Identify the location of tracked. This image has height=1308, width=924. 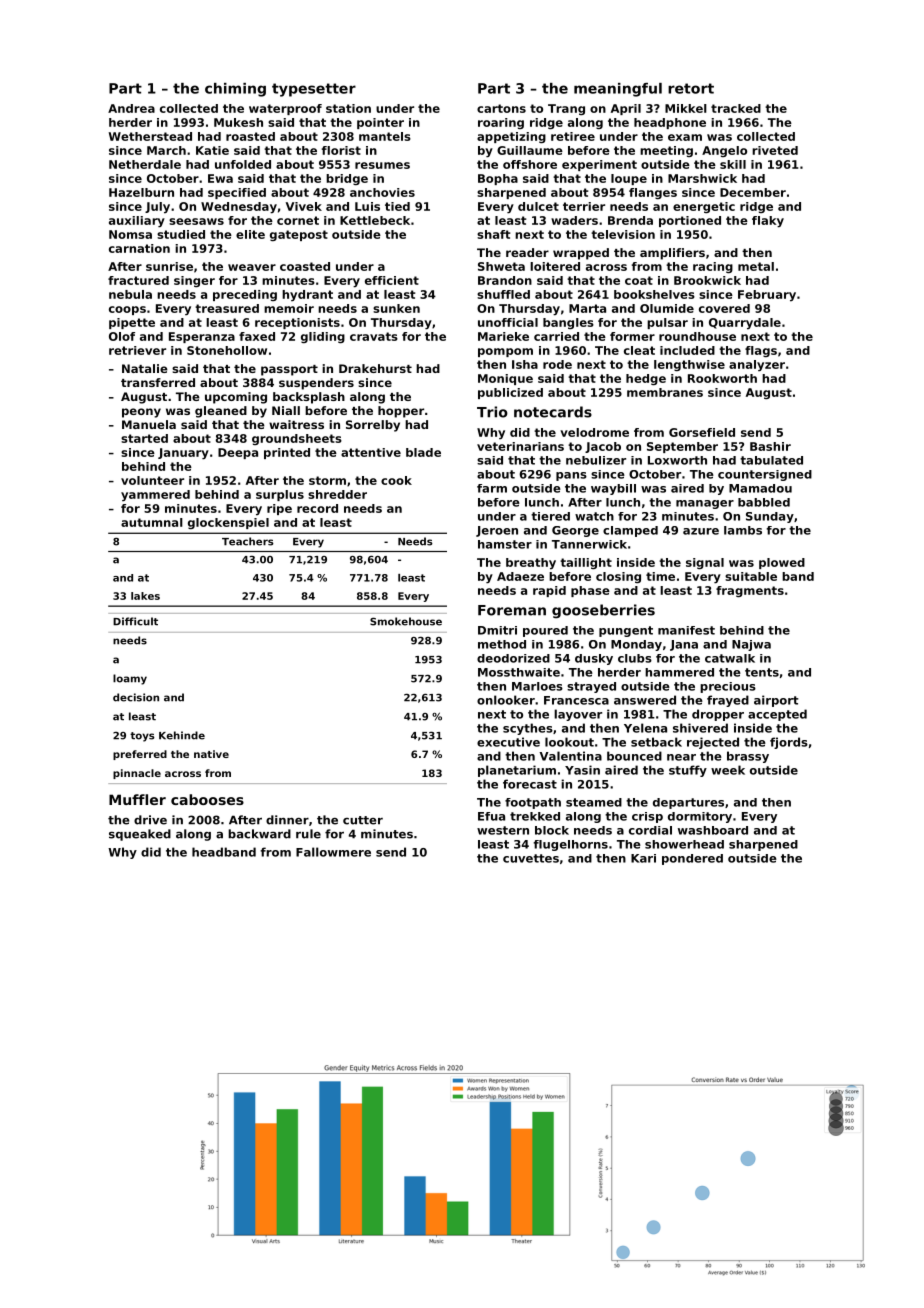
(736, 108).
